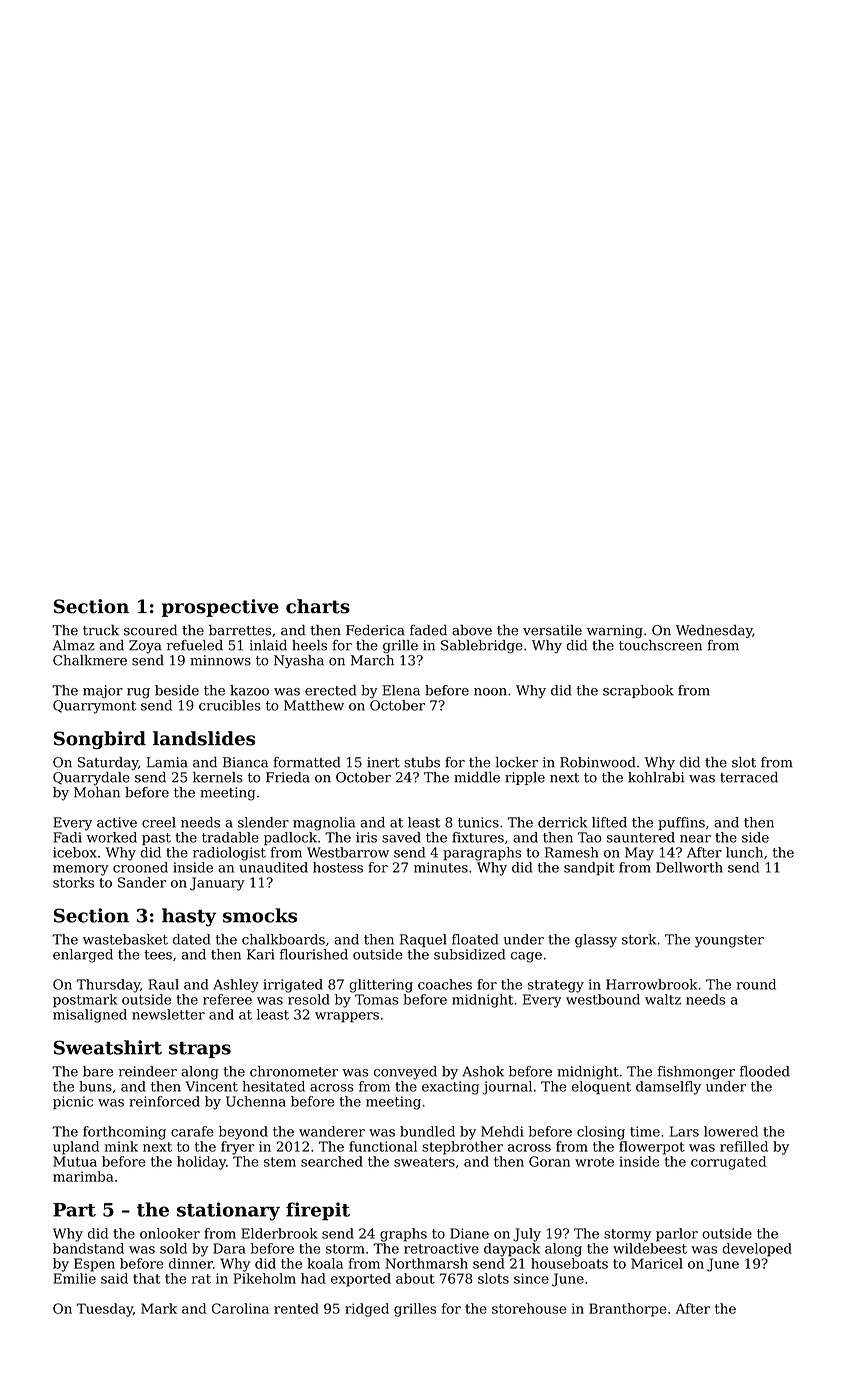 This page has height=1400, width=849. What do you see at coordinates (220, 608) in the page?
I see `prospective` at bounding box center [220, 608].
